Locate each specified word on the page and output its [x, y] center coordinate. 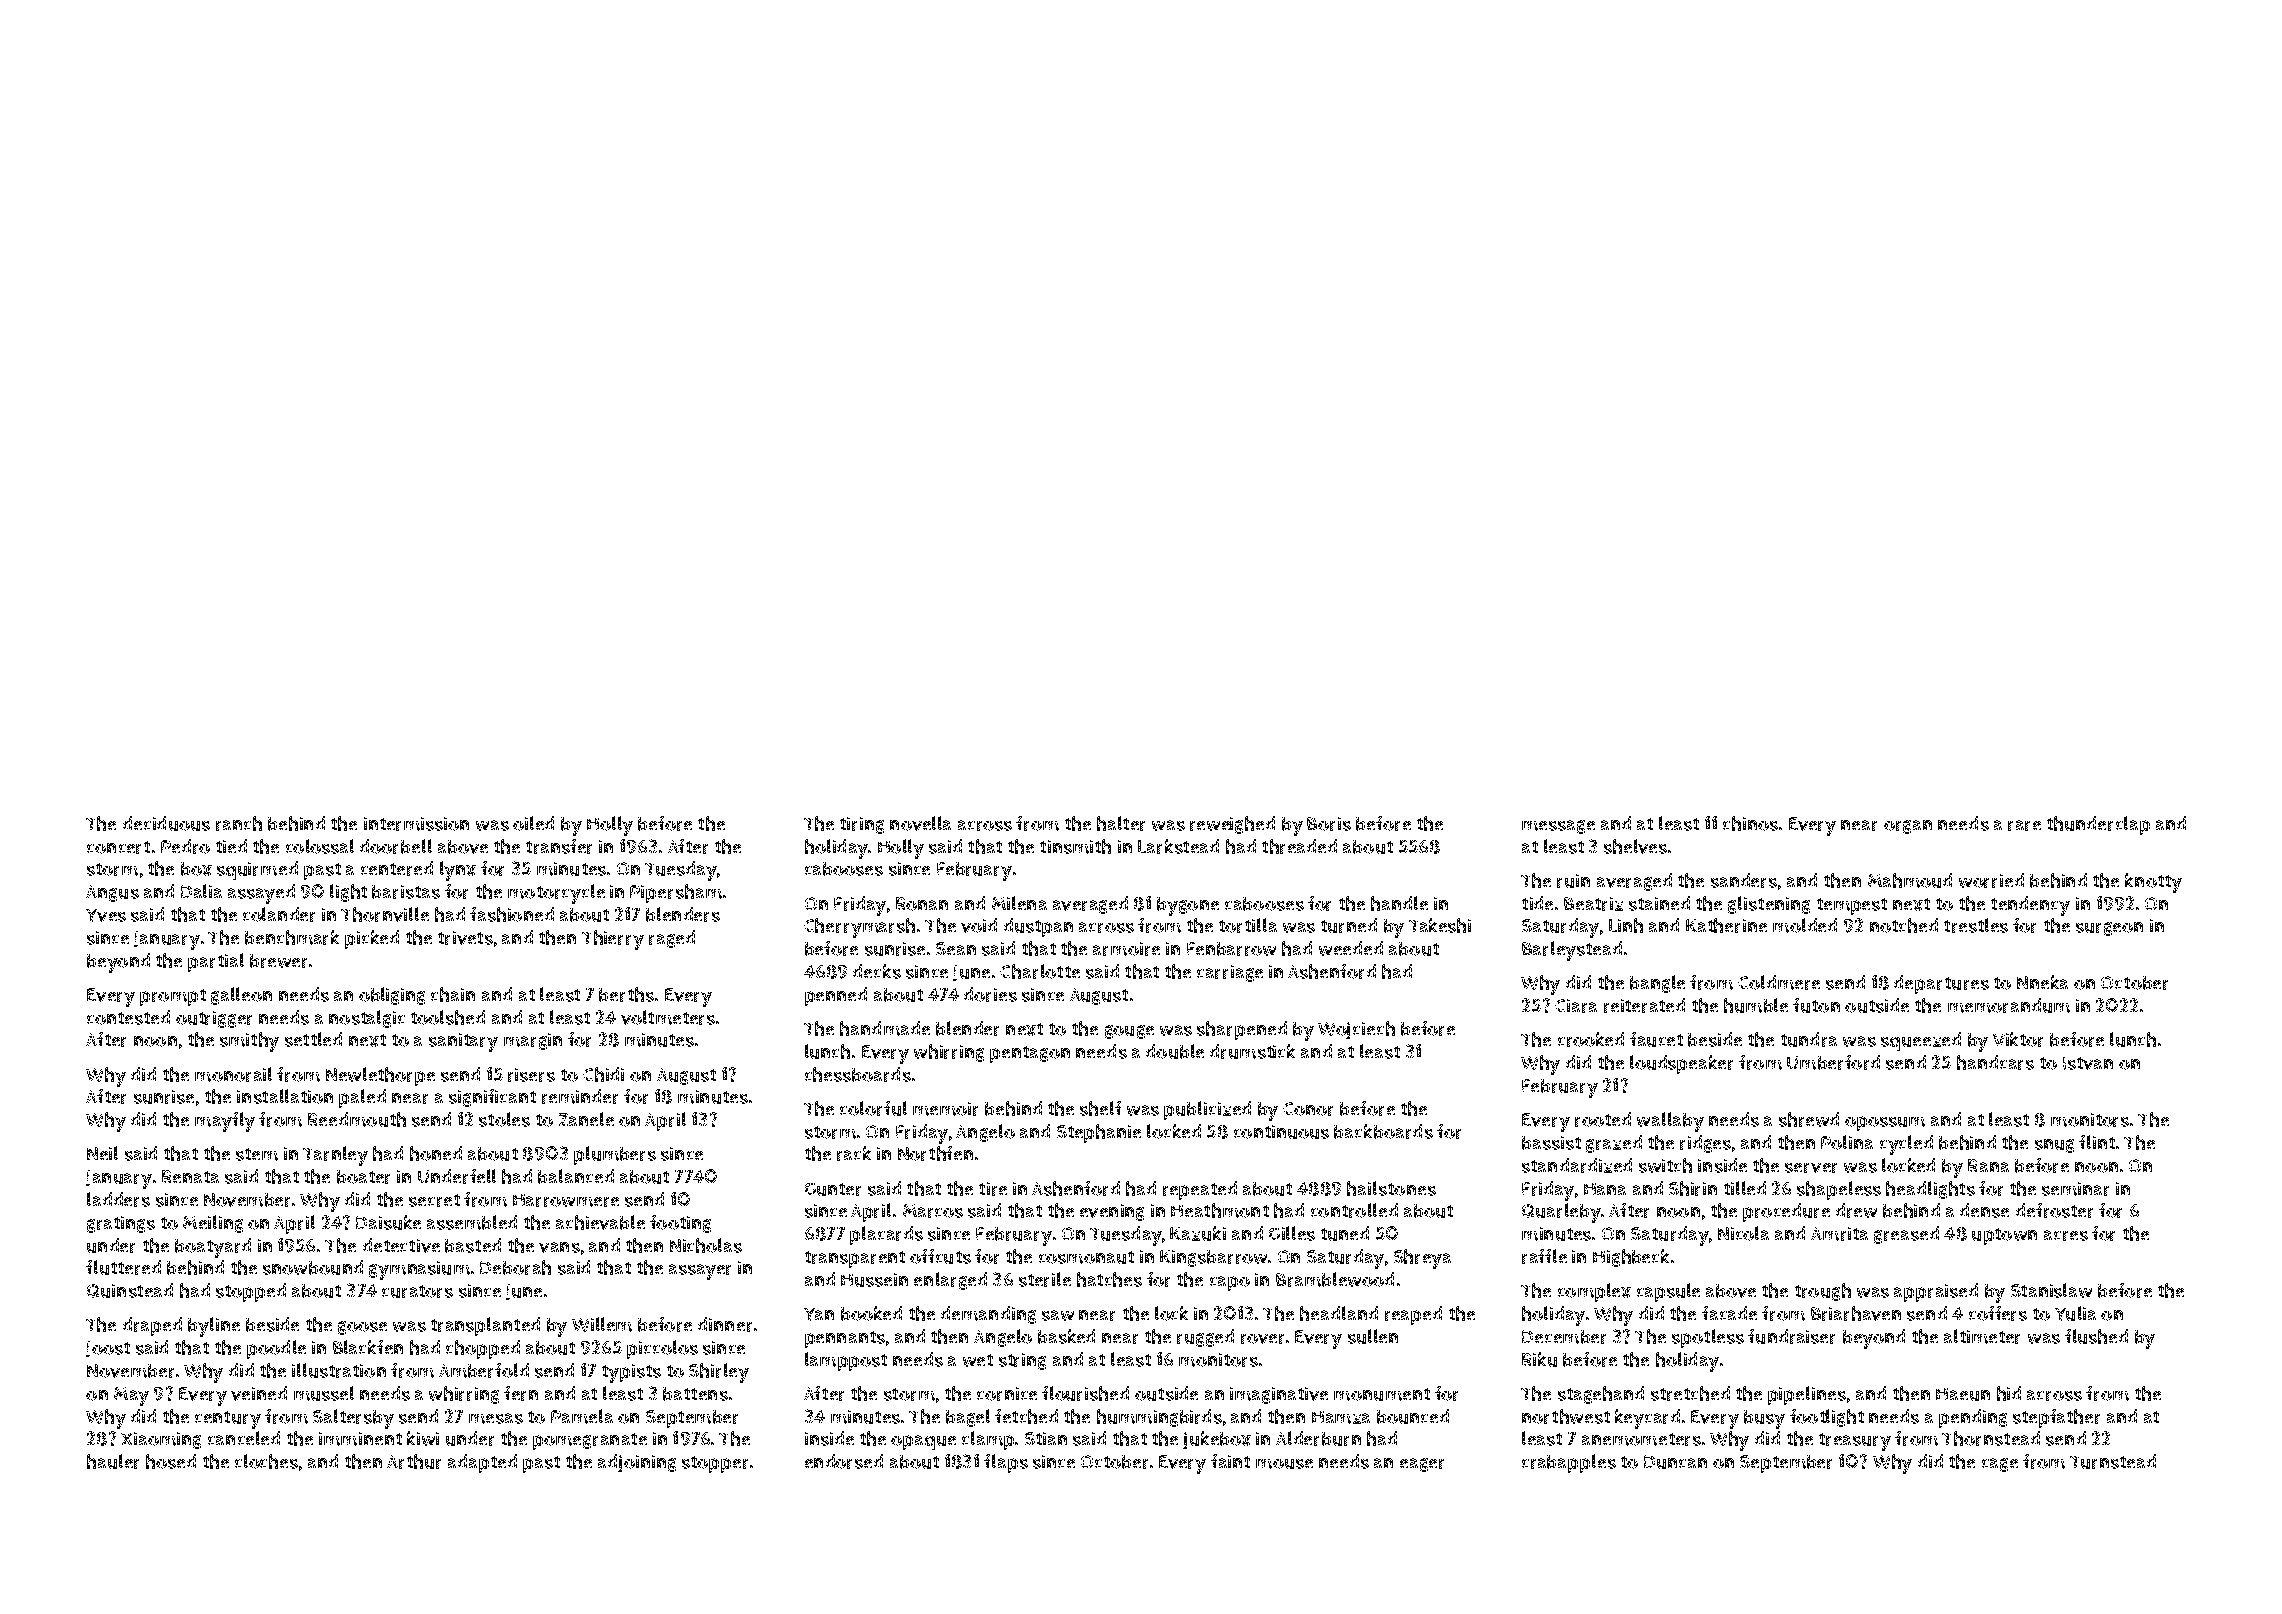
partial [216, 962]
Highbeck [1631, 1258]
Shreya [1422, 1259]
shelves [1635, 846]
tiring [862, 825]
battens [695, 1394]
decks [877, 971]
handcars [1995, 1062]
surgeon [2109, 929]
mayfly [225, 1122]
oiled [533, 823]
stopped [251, 1292]
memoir [945, 1109]
